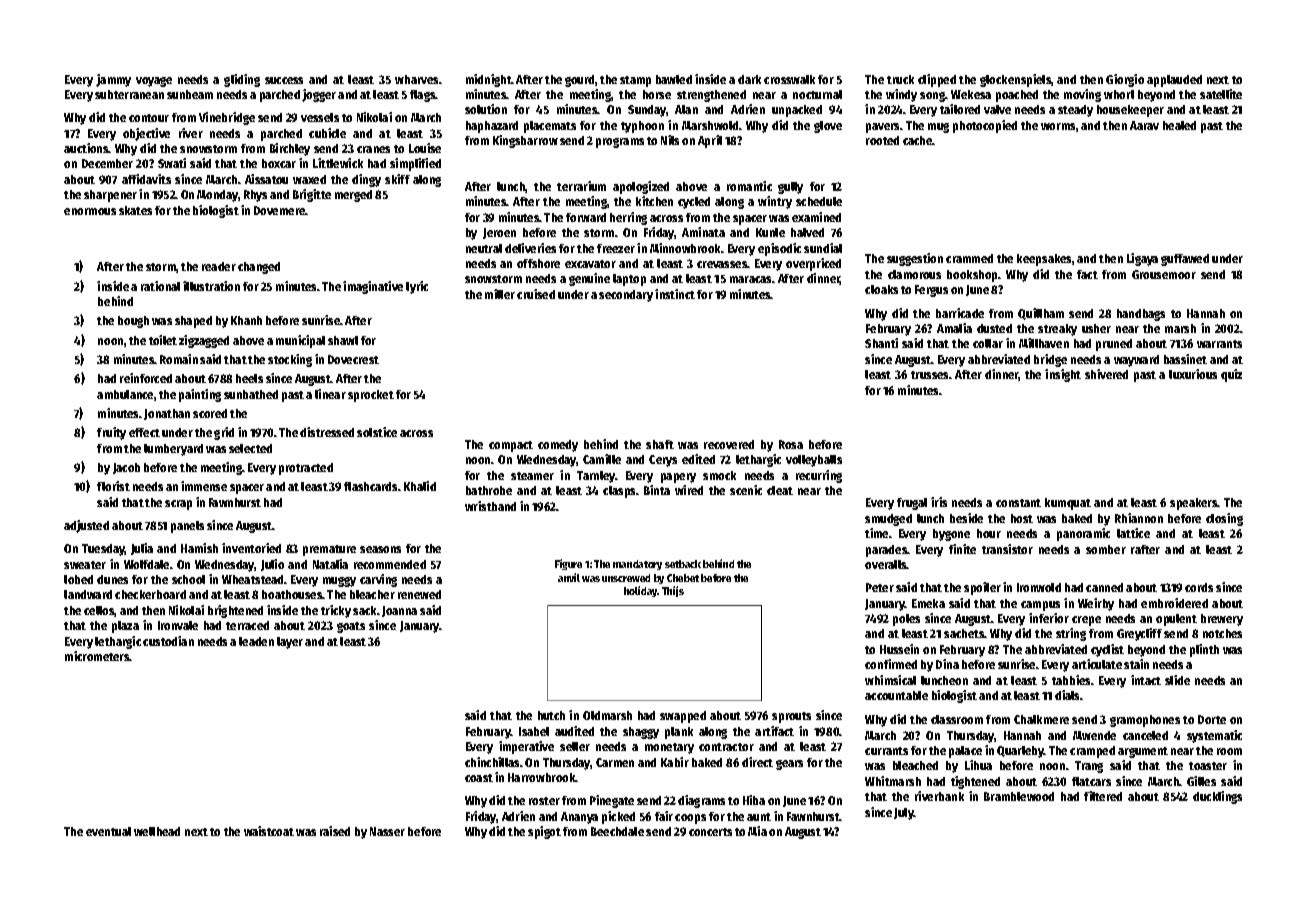 This screenshot has height=924, width=1308. What do you see at coordinates (489, 80) in the screenshot?
I see `midnight` at bounding box center [489, 80].
